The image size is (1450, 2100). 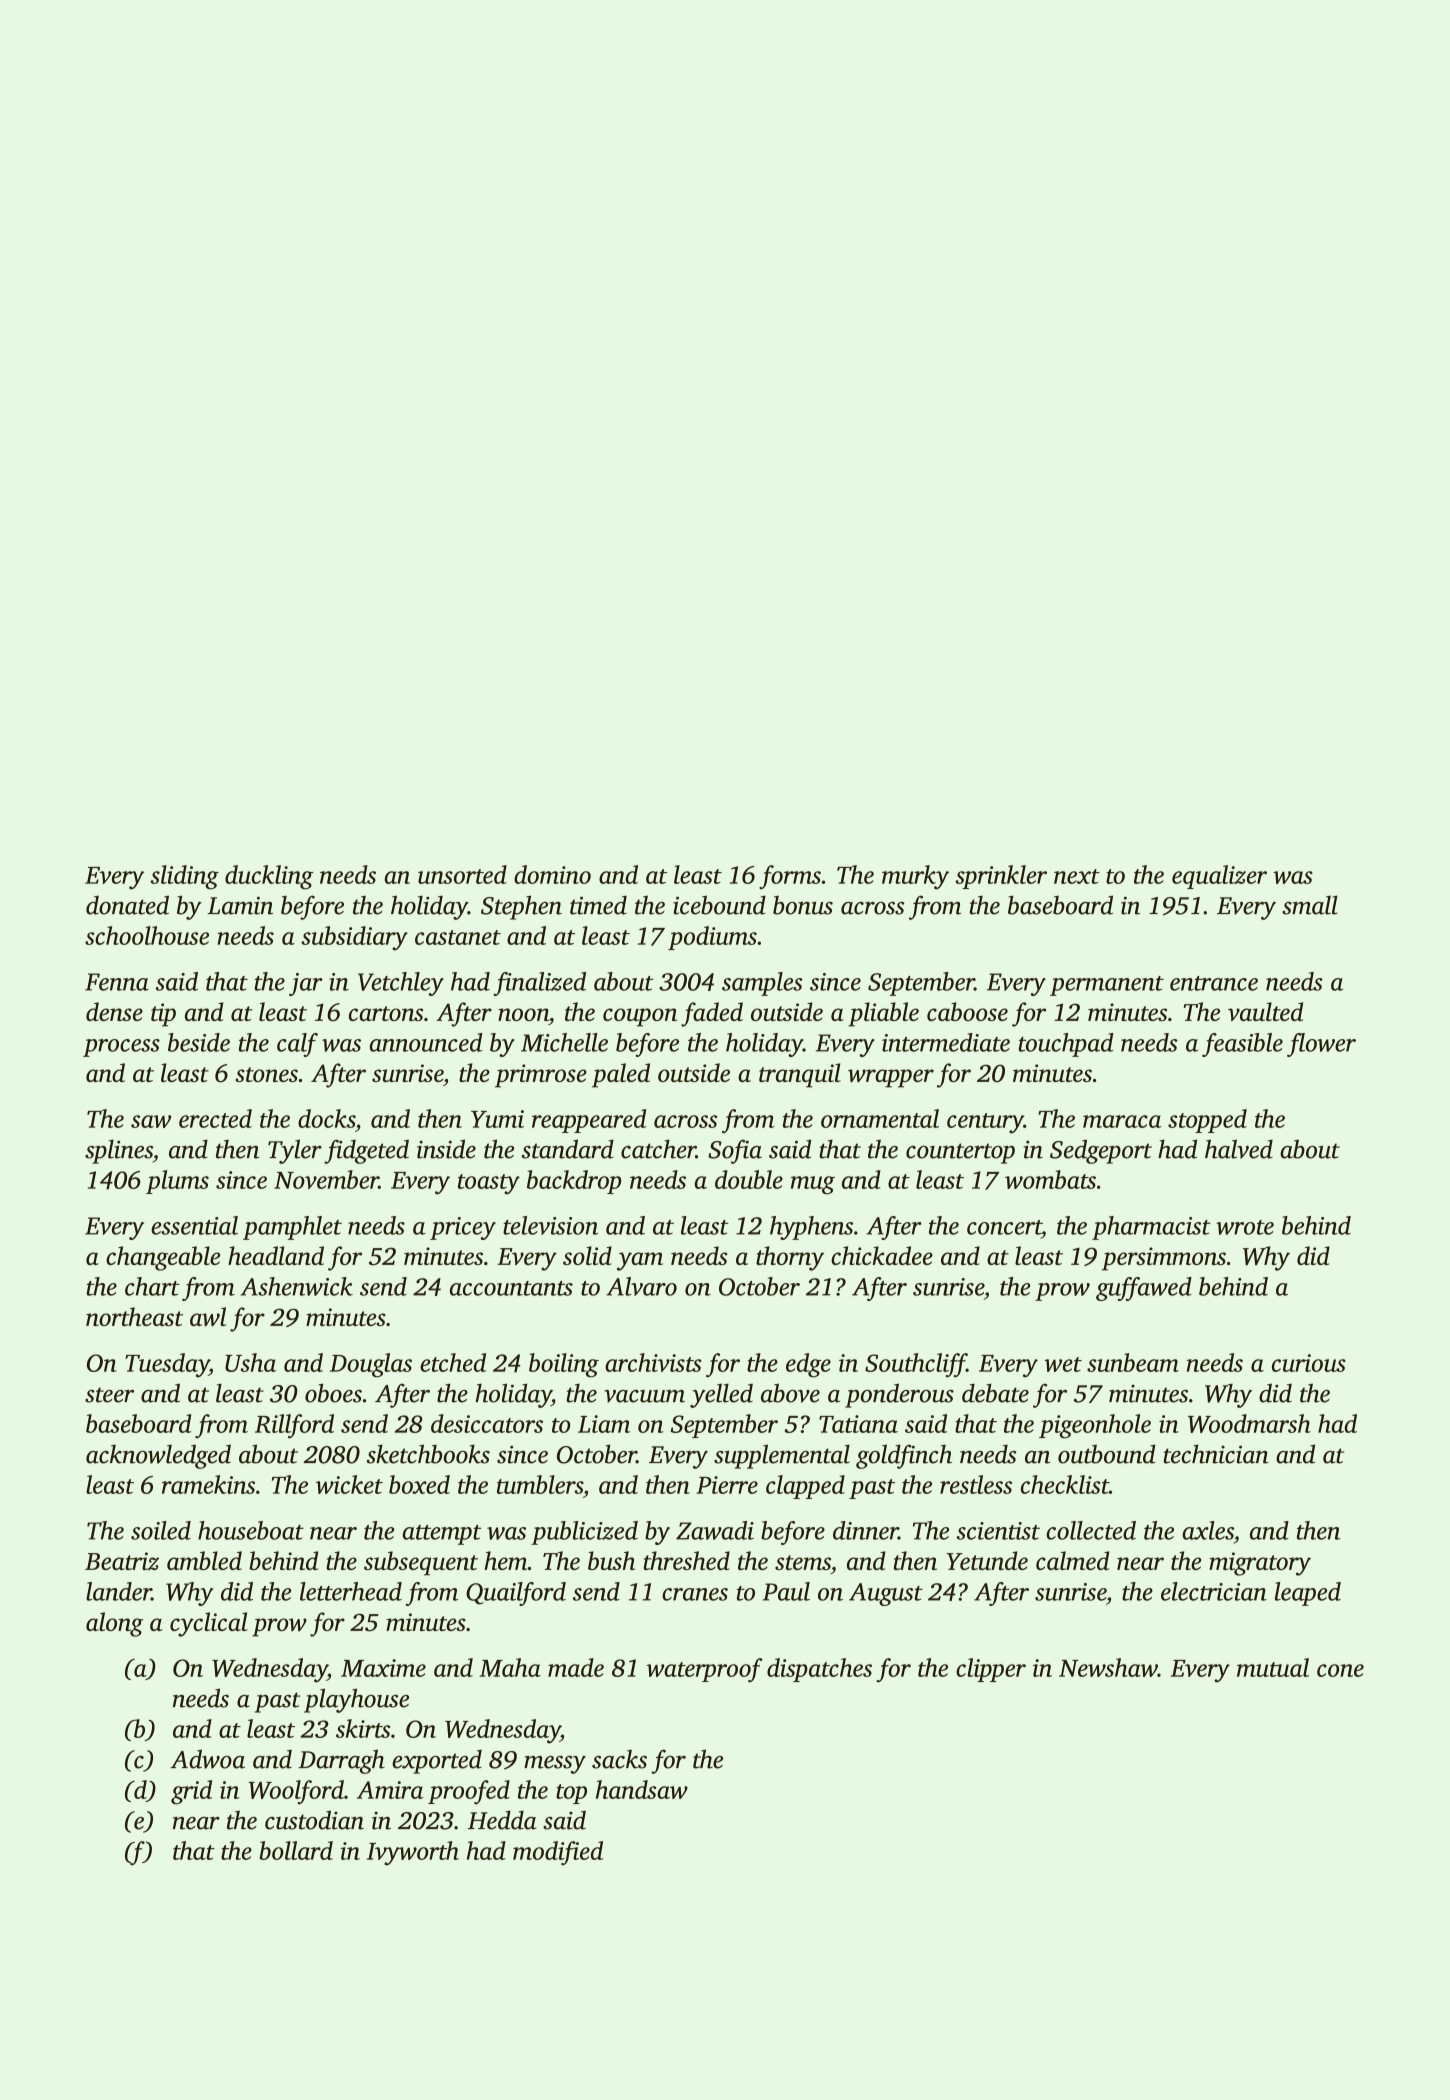 What do you see at coordinates (1310, 905) in the page?
I see `small` at bounding box center [1310, 905].
